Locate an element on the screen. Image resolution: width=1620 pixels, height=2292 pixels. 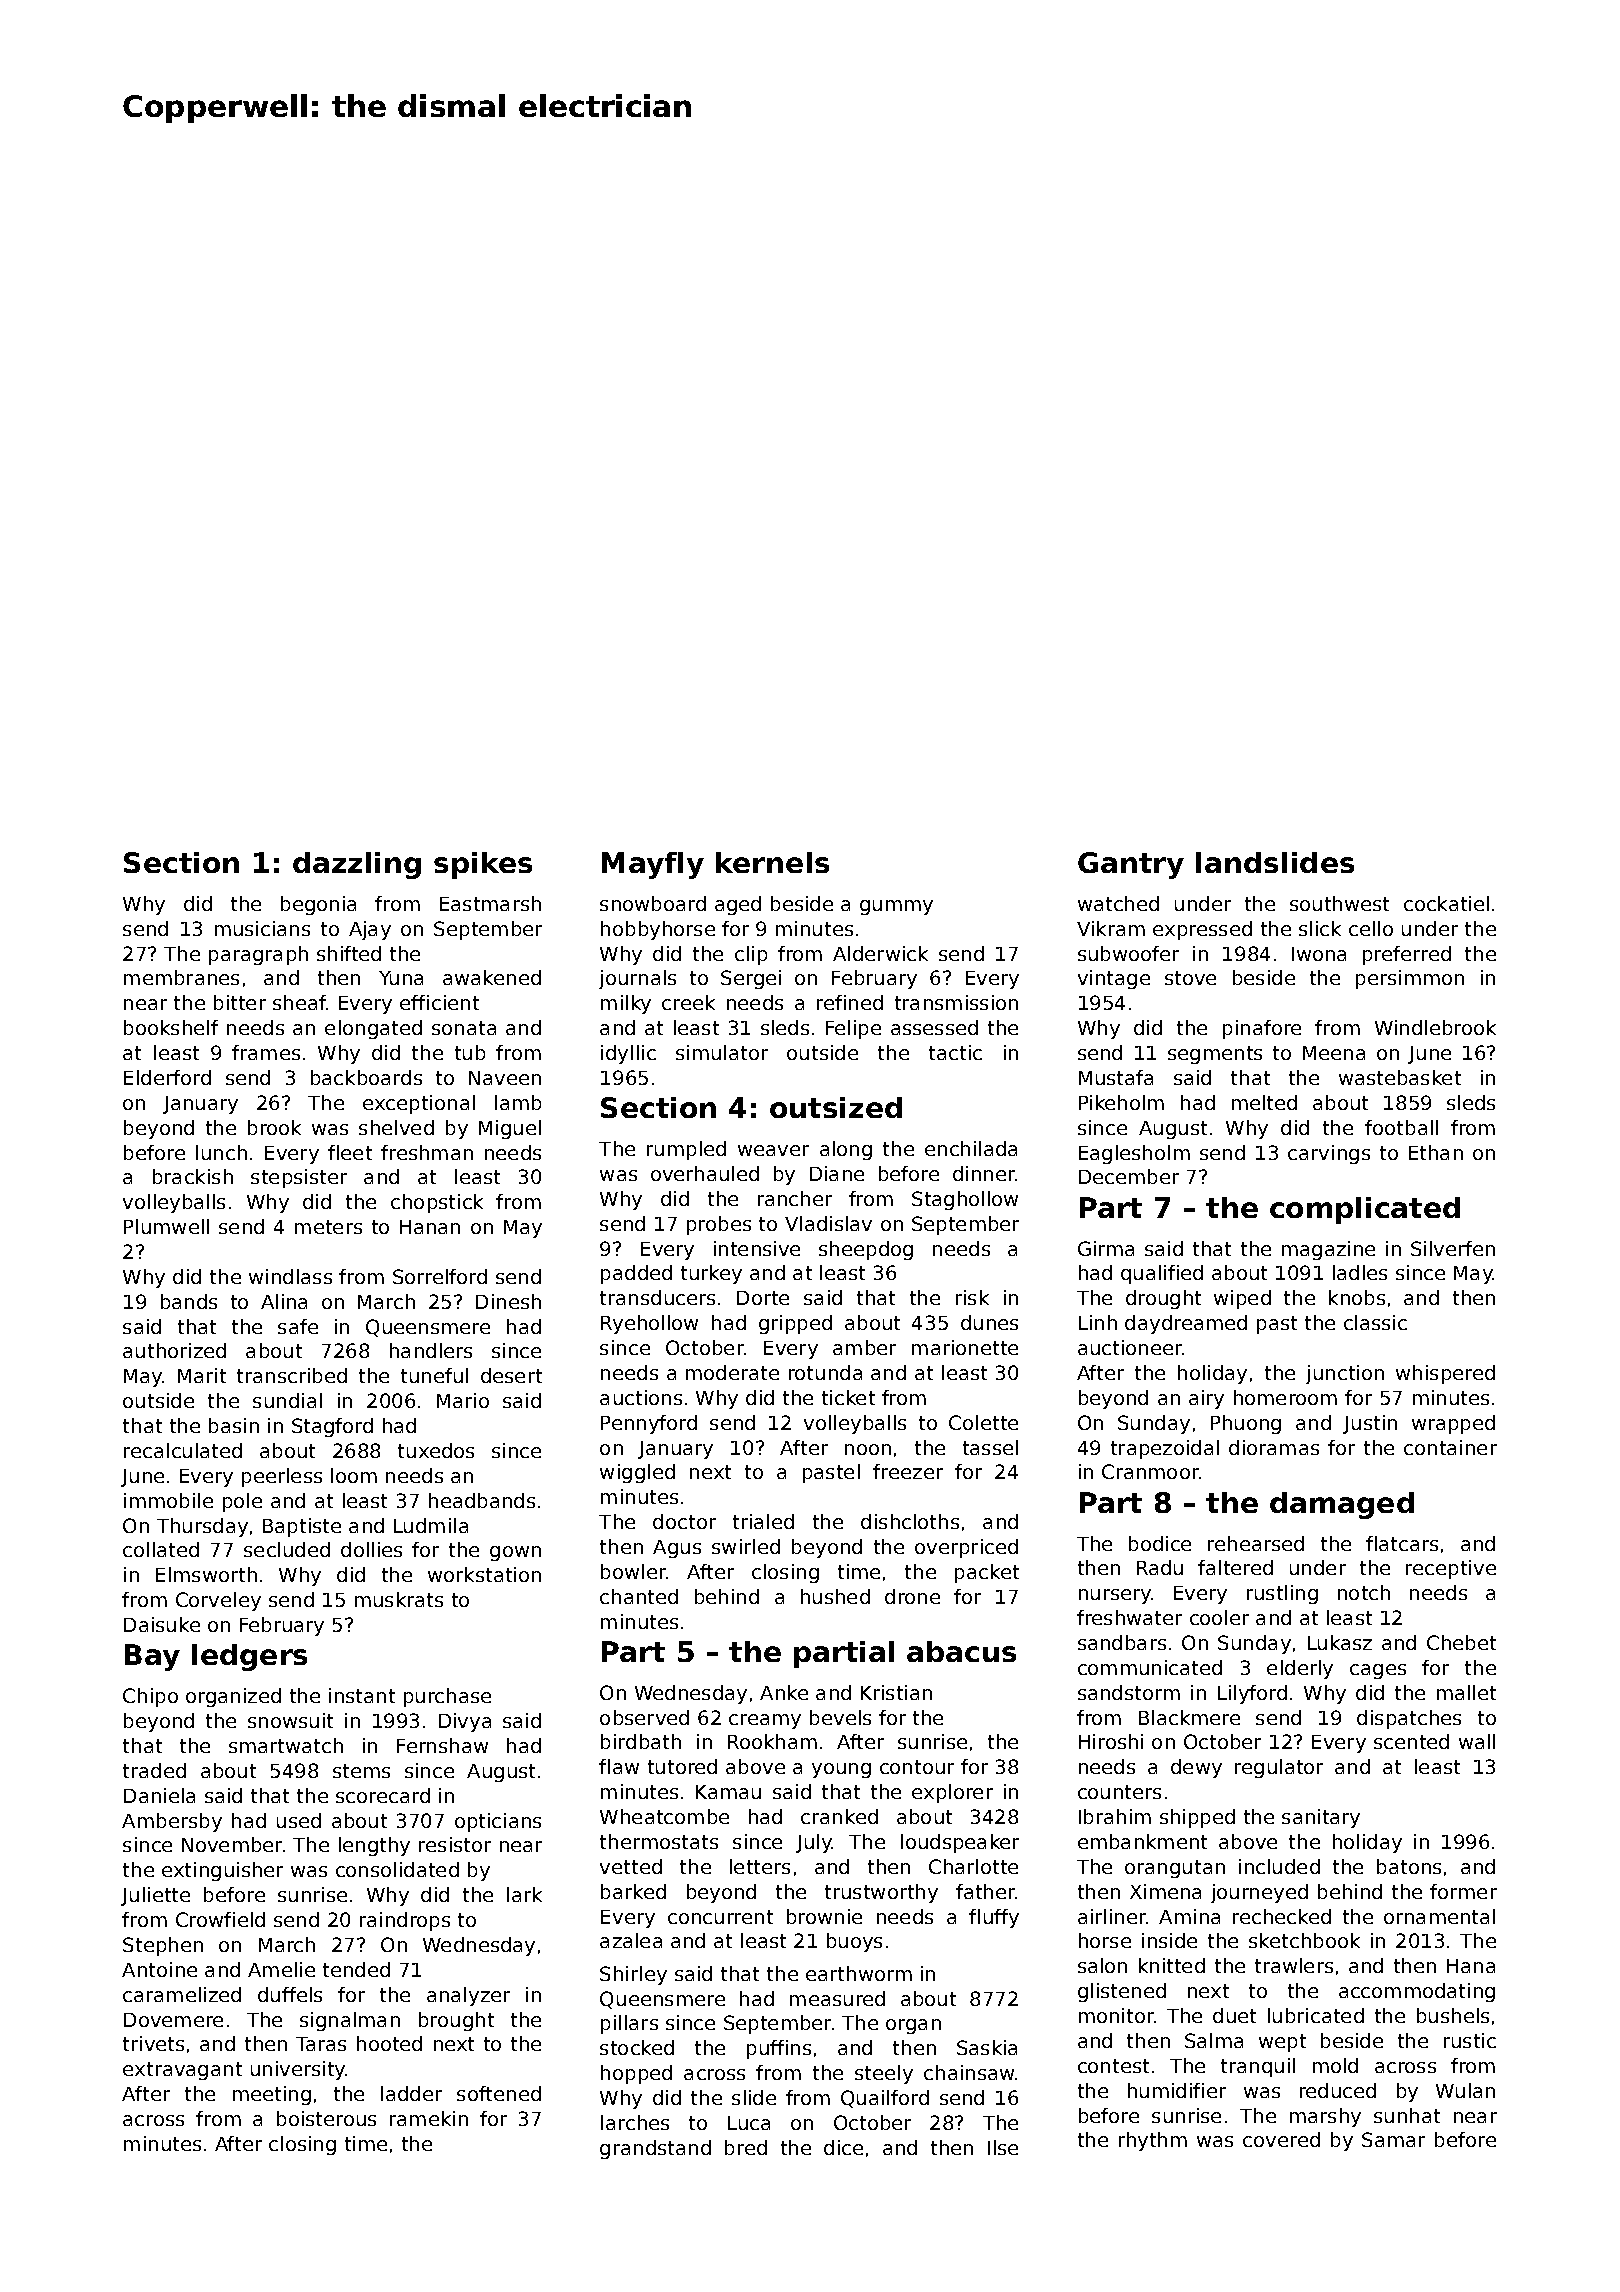
dunes is located at coordinates (989, 1322).
